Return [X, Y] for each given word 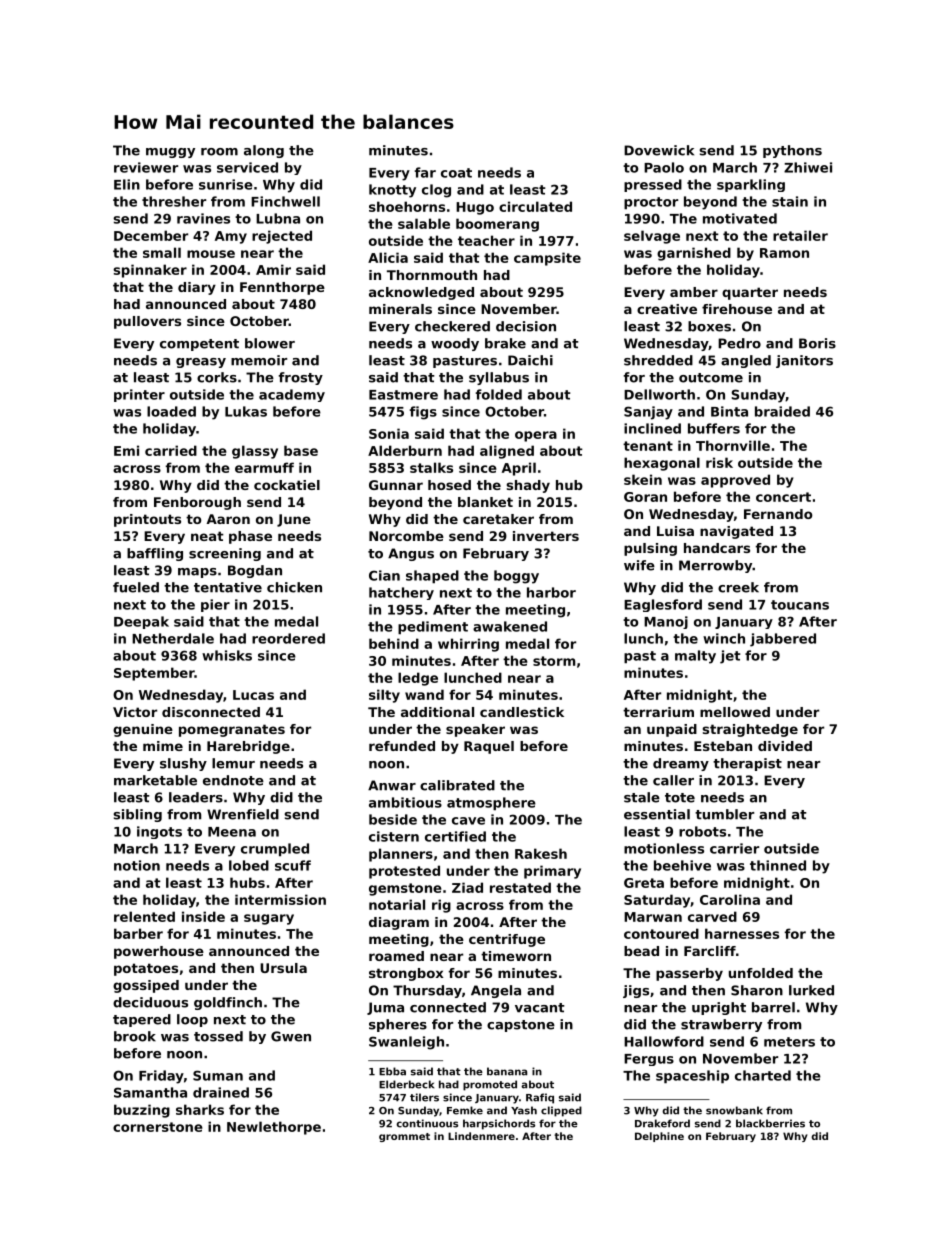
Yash [524, 1110]
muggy [170, 153]
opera [536, 436]
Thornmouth [432, 275]
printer [139, 395]
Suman [218, 1075]
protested [404, 872]
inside [203, 916]
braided [782, 411]
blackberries [770, 1123]
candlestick [522, 712]
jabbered [783, 640]
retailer [800, 235]
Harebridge [248, 747]
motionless [664, 848]
